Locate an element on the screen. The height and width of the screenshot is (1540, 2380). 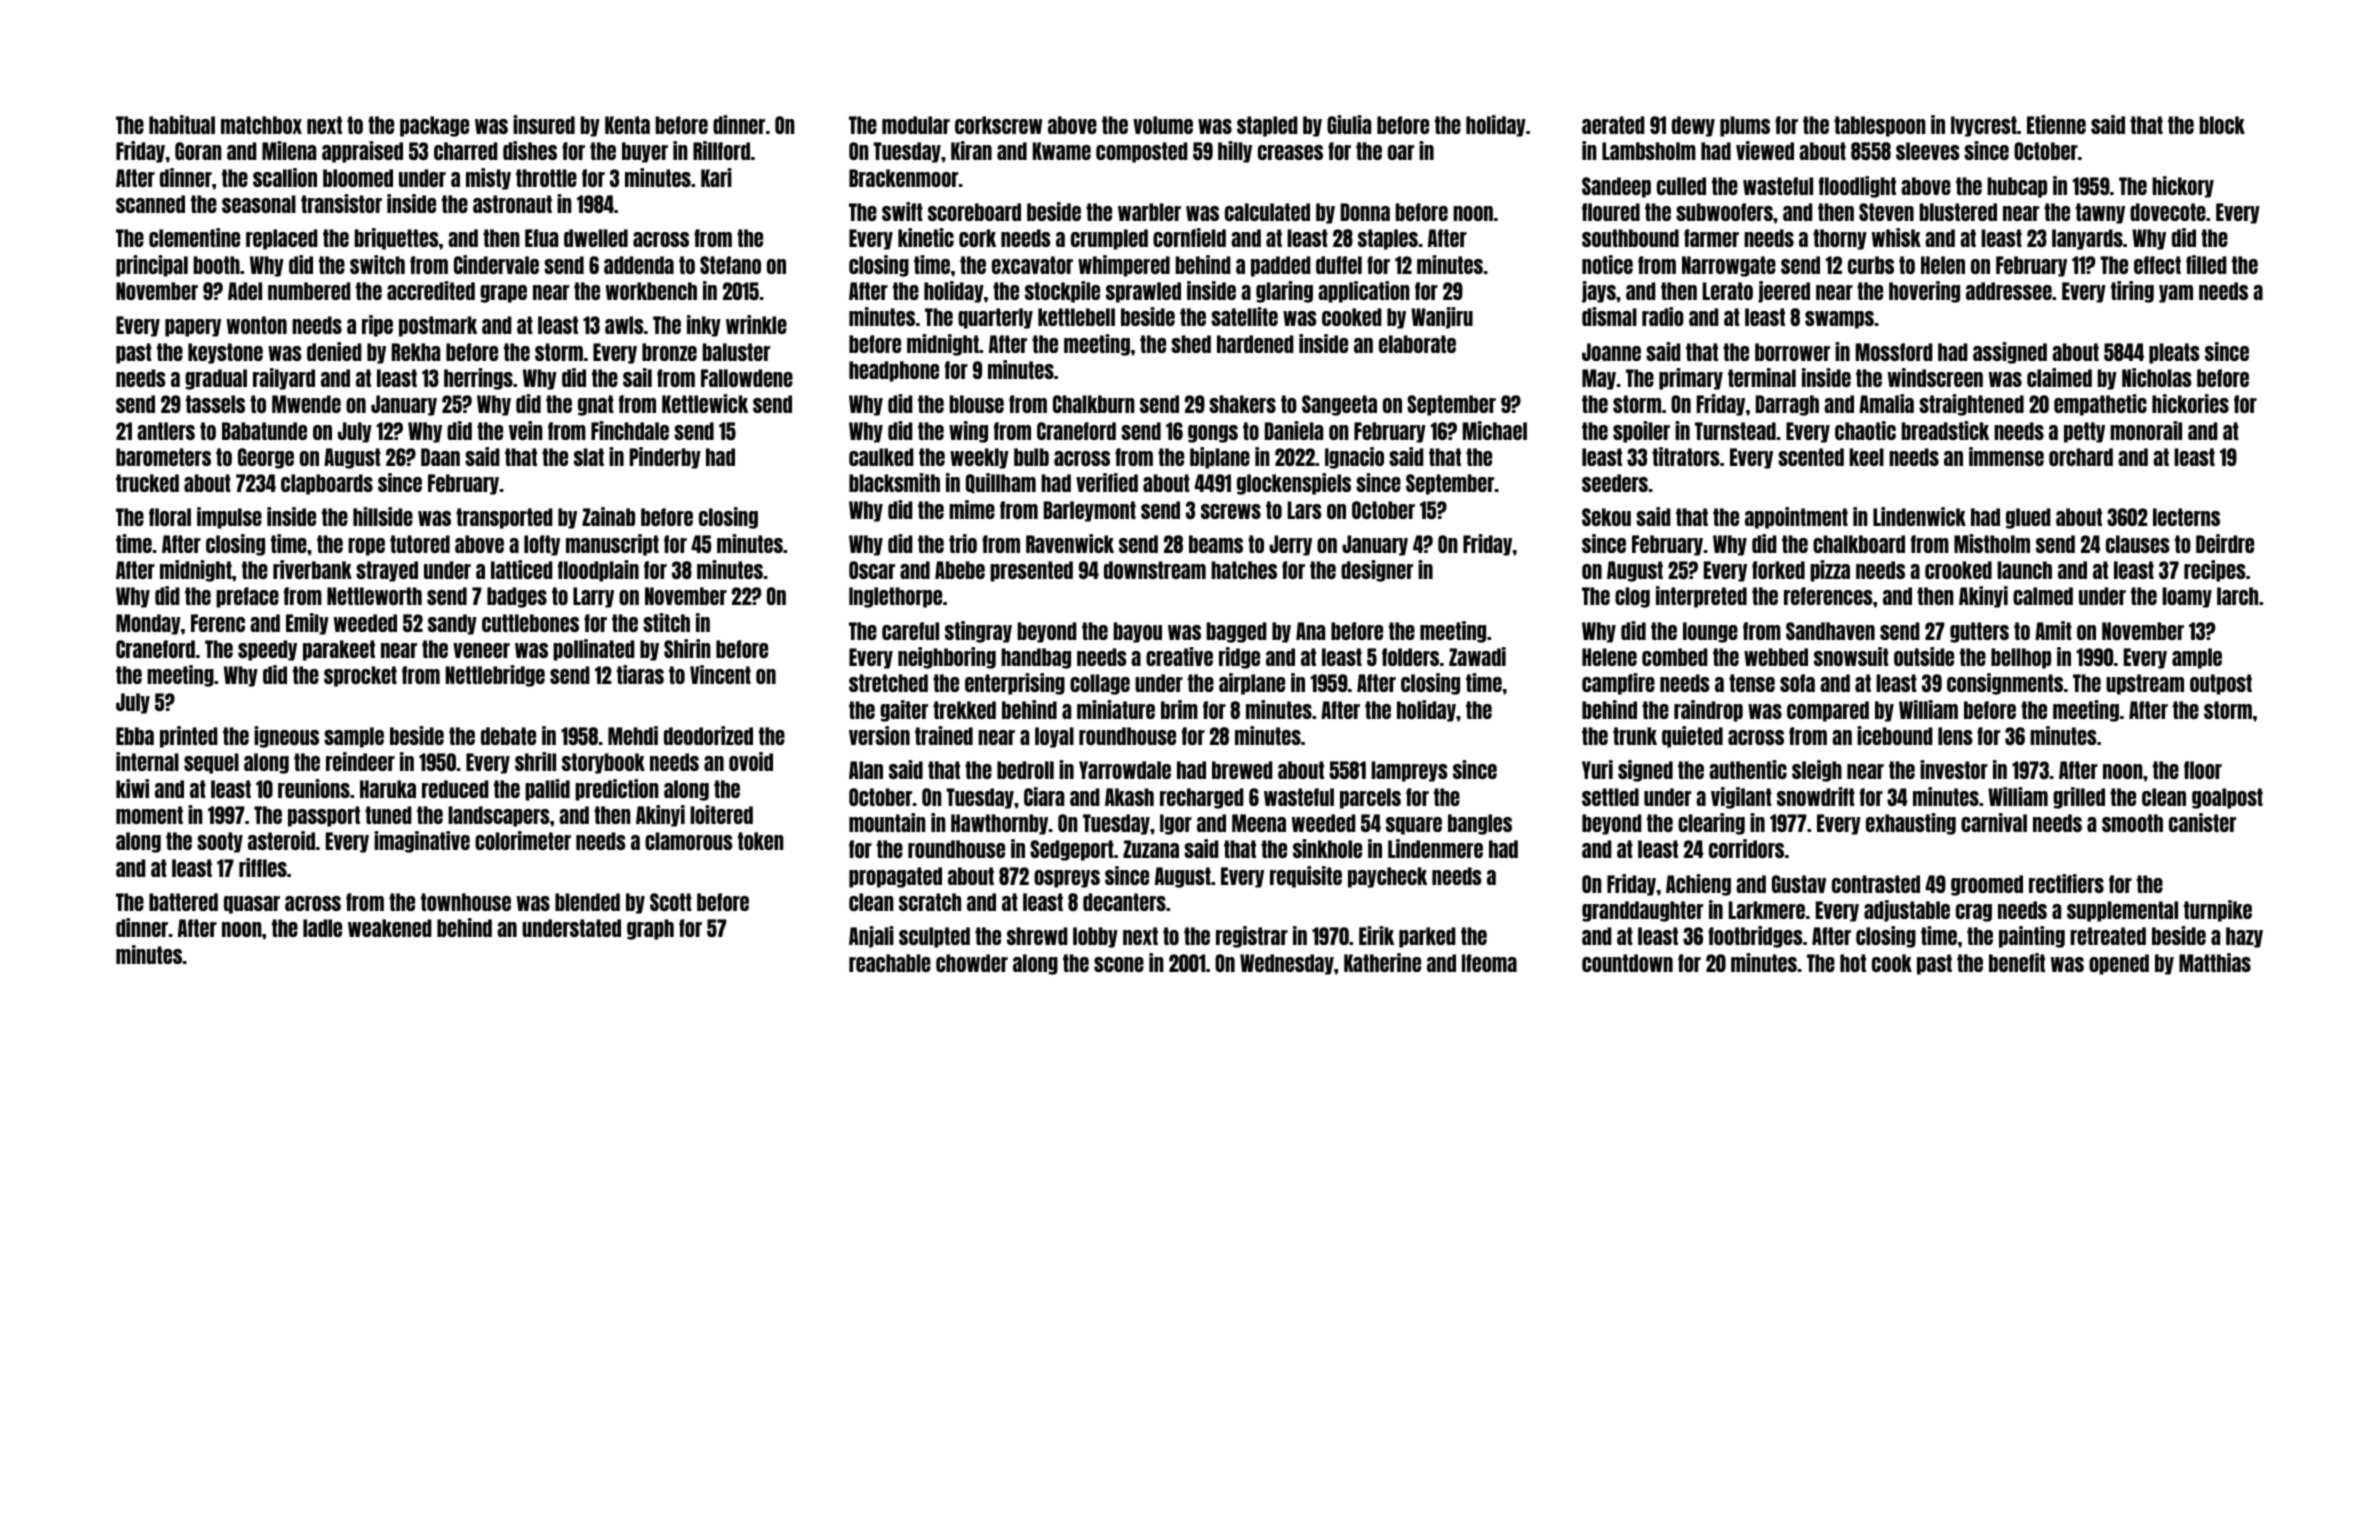
latticed is located at coordinates (522, 569).
